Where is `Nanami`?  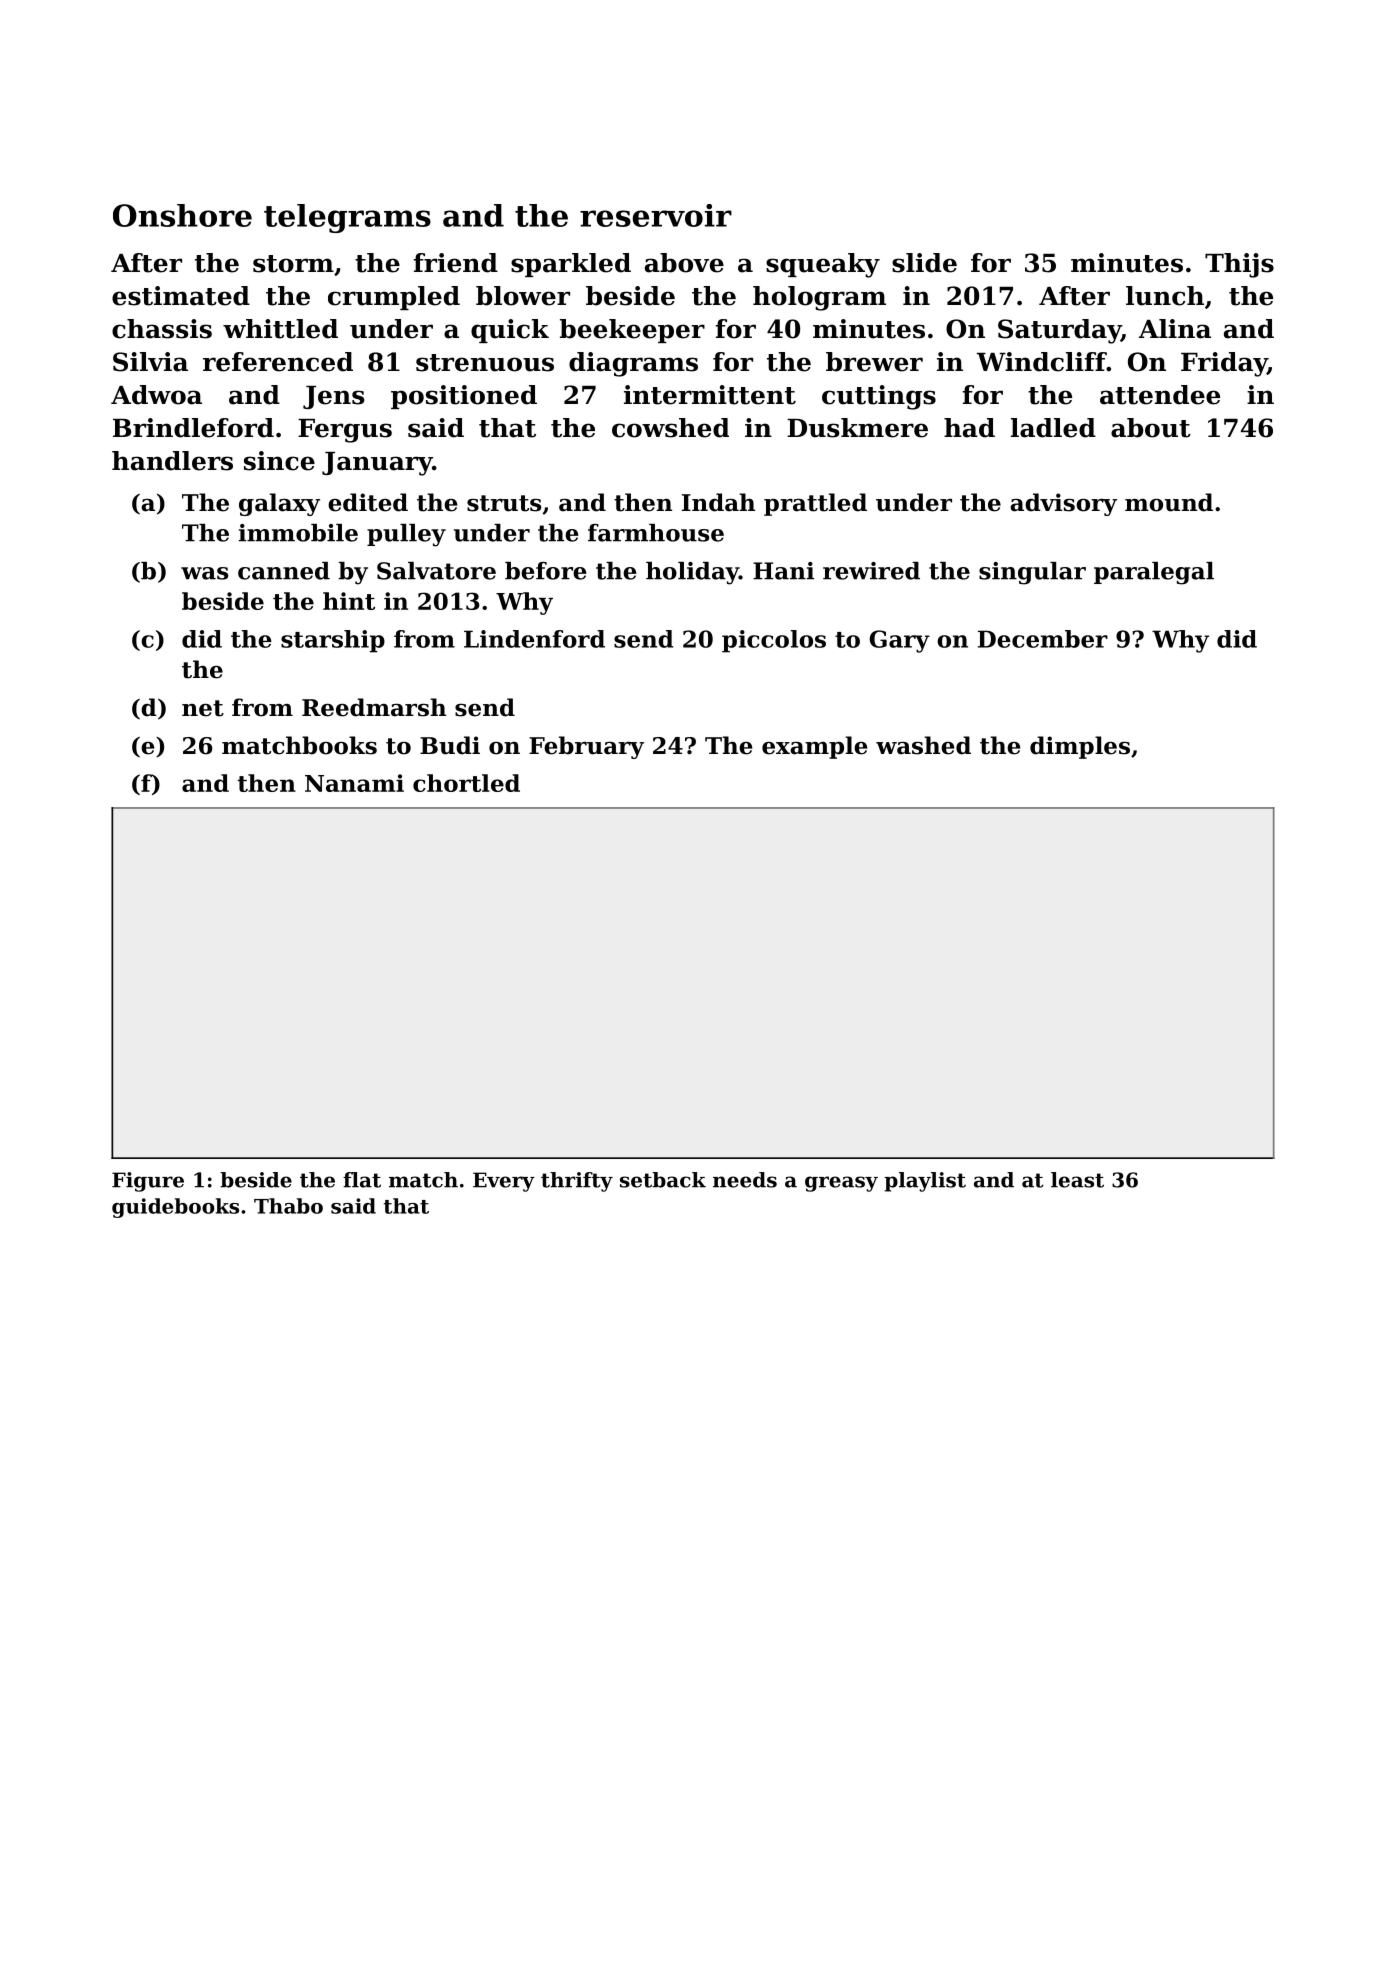 Nanami is located at coordinates (354, 783).
